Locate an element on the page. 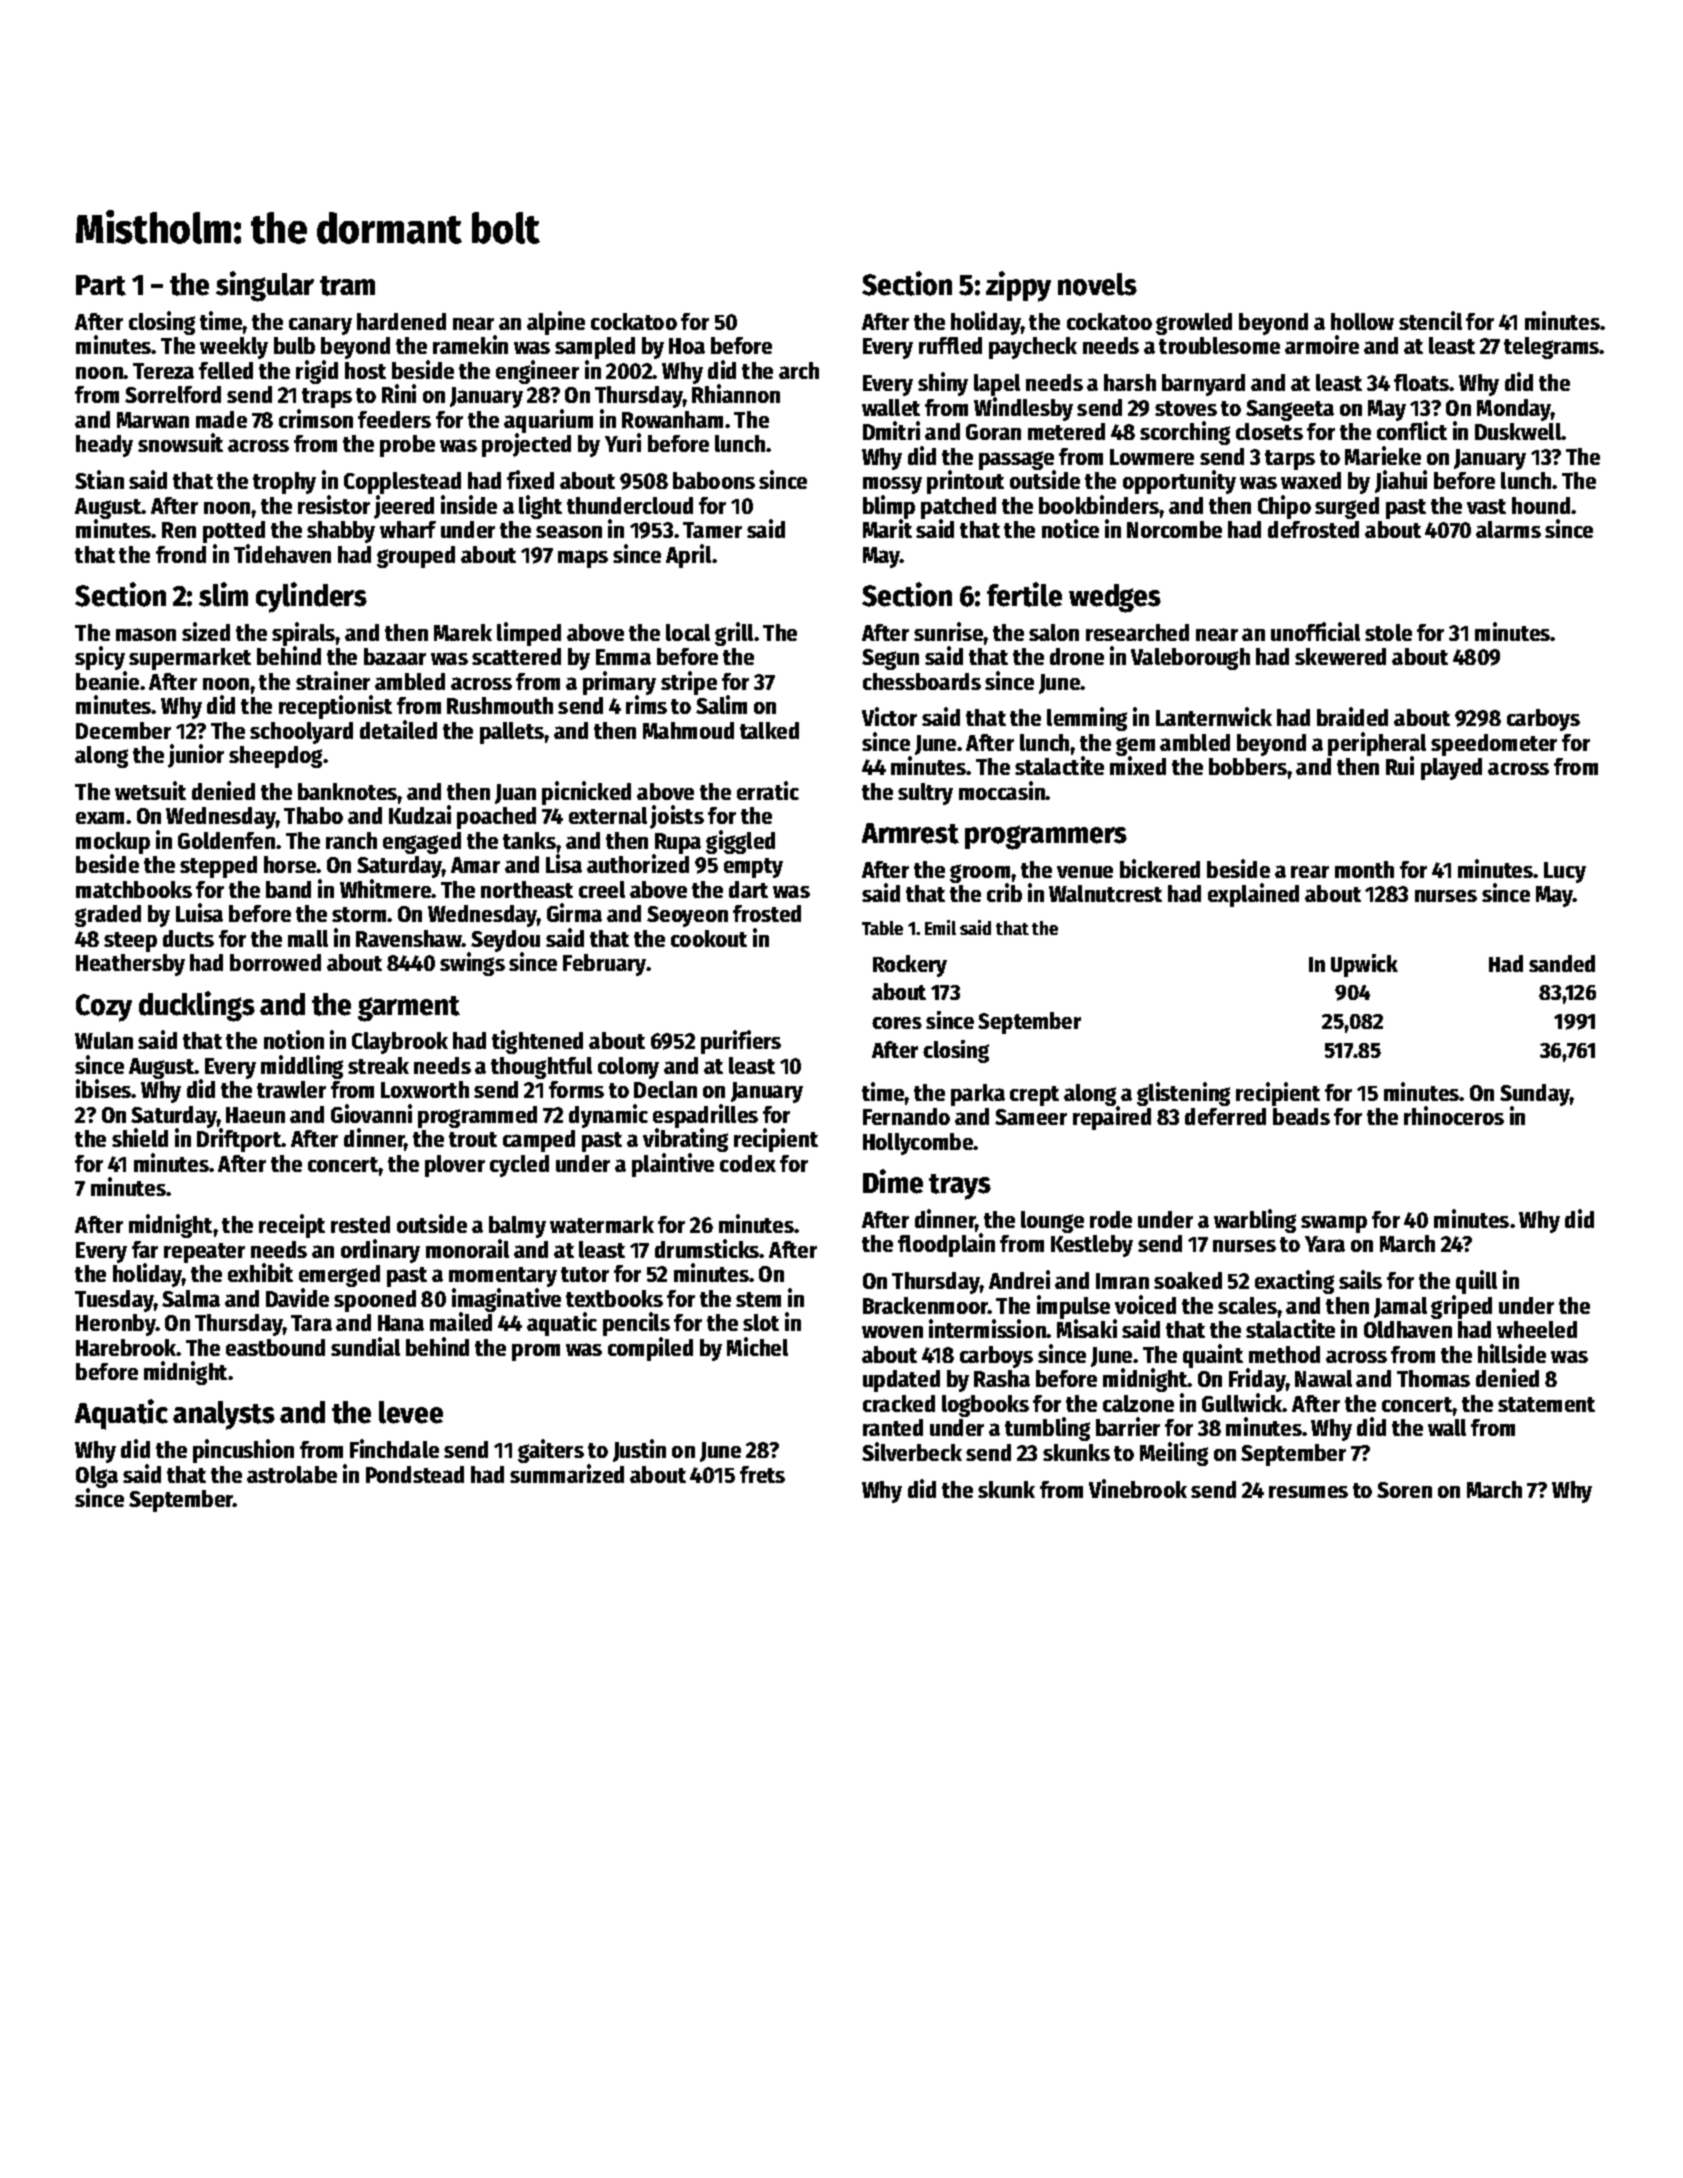  cycled is located at coordinates (519, 1166).
